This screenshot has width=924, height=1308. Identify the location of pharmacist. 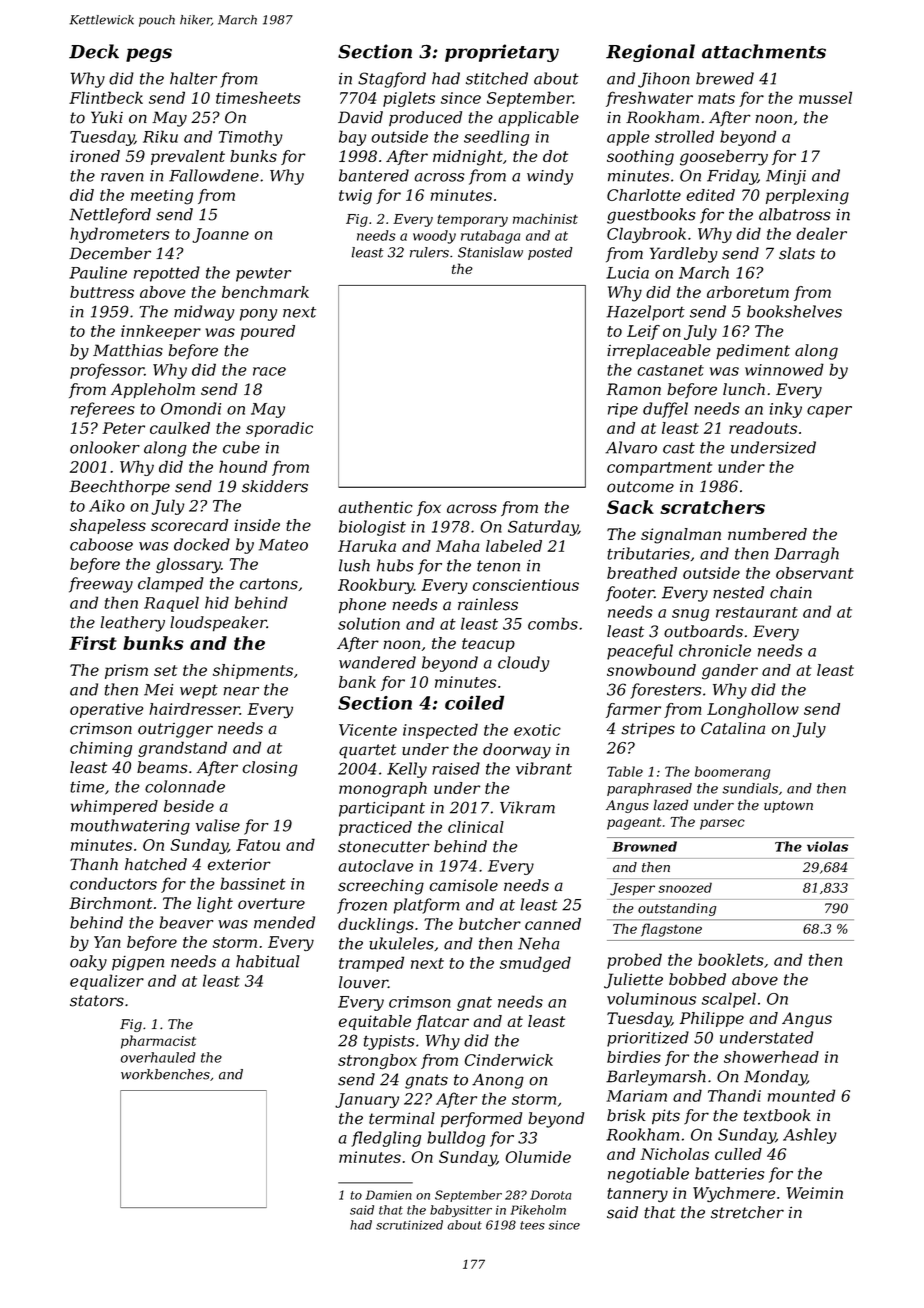
(158, 1042).
